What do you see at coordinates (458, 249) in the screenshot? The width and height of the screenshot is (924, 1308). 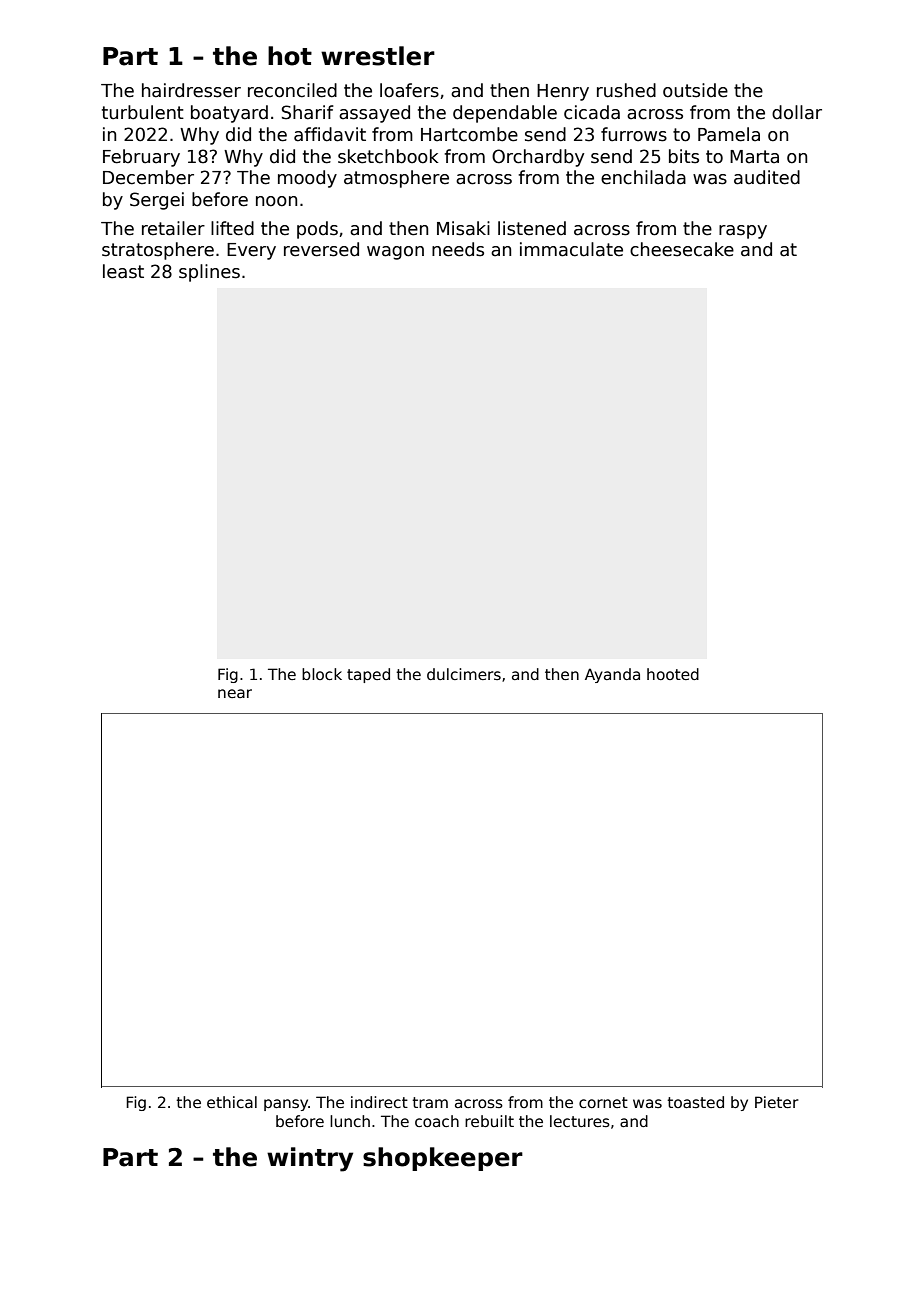 I see `needs` at bounding box center [458, 249].
